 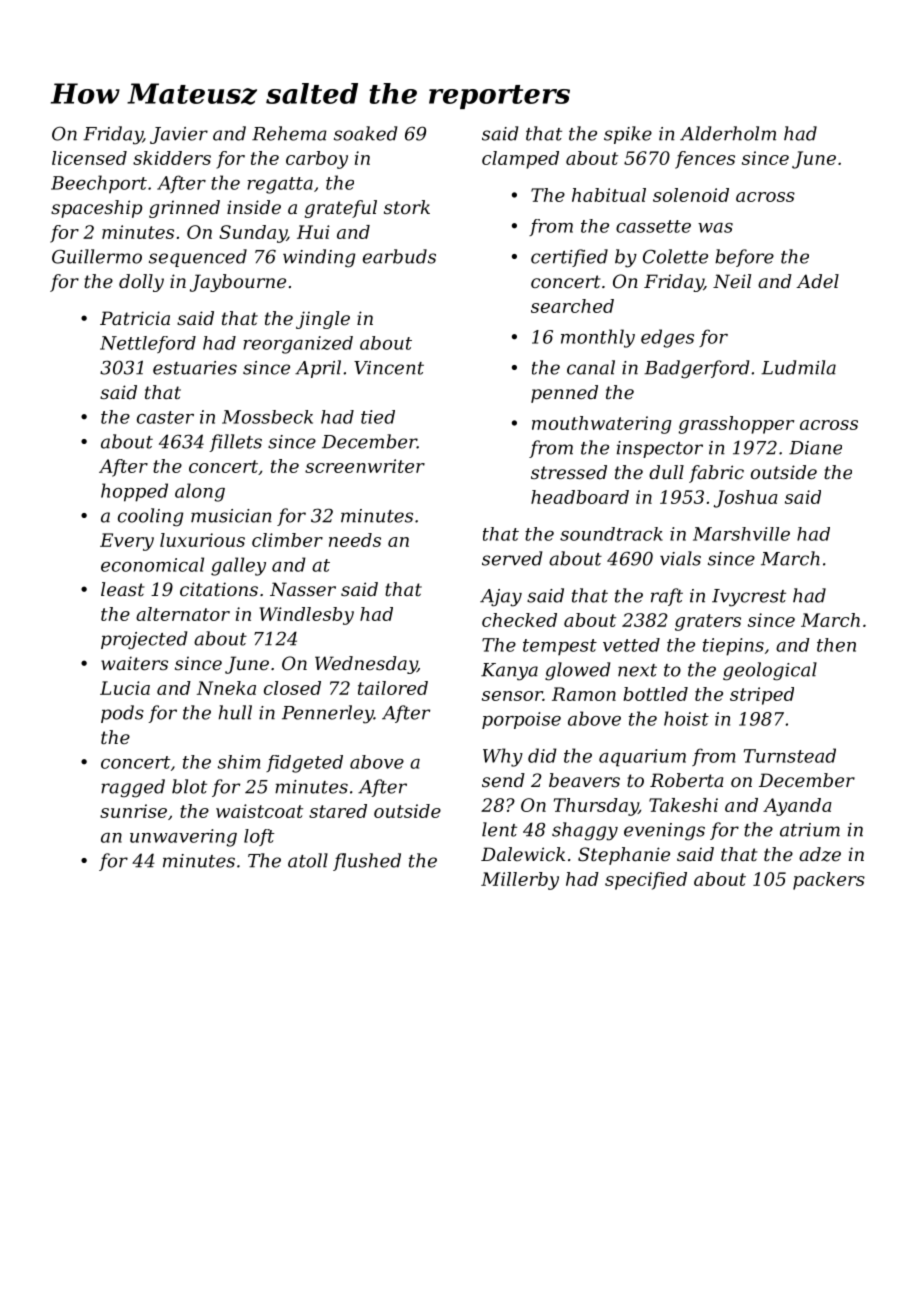 I want to click on Rehema, so click(x=289, y=133).
